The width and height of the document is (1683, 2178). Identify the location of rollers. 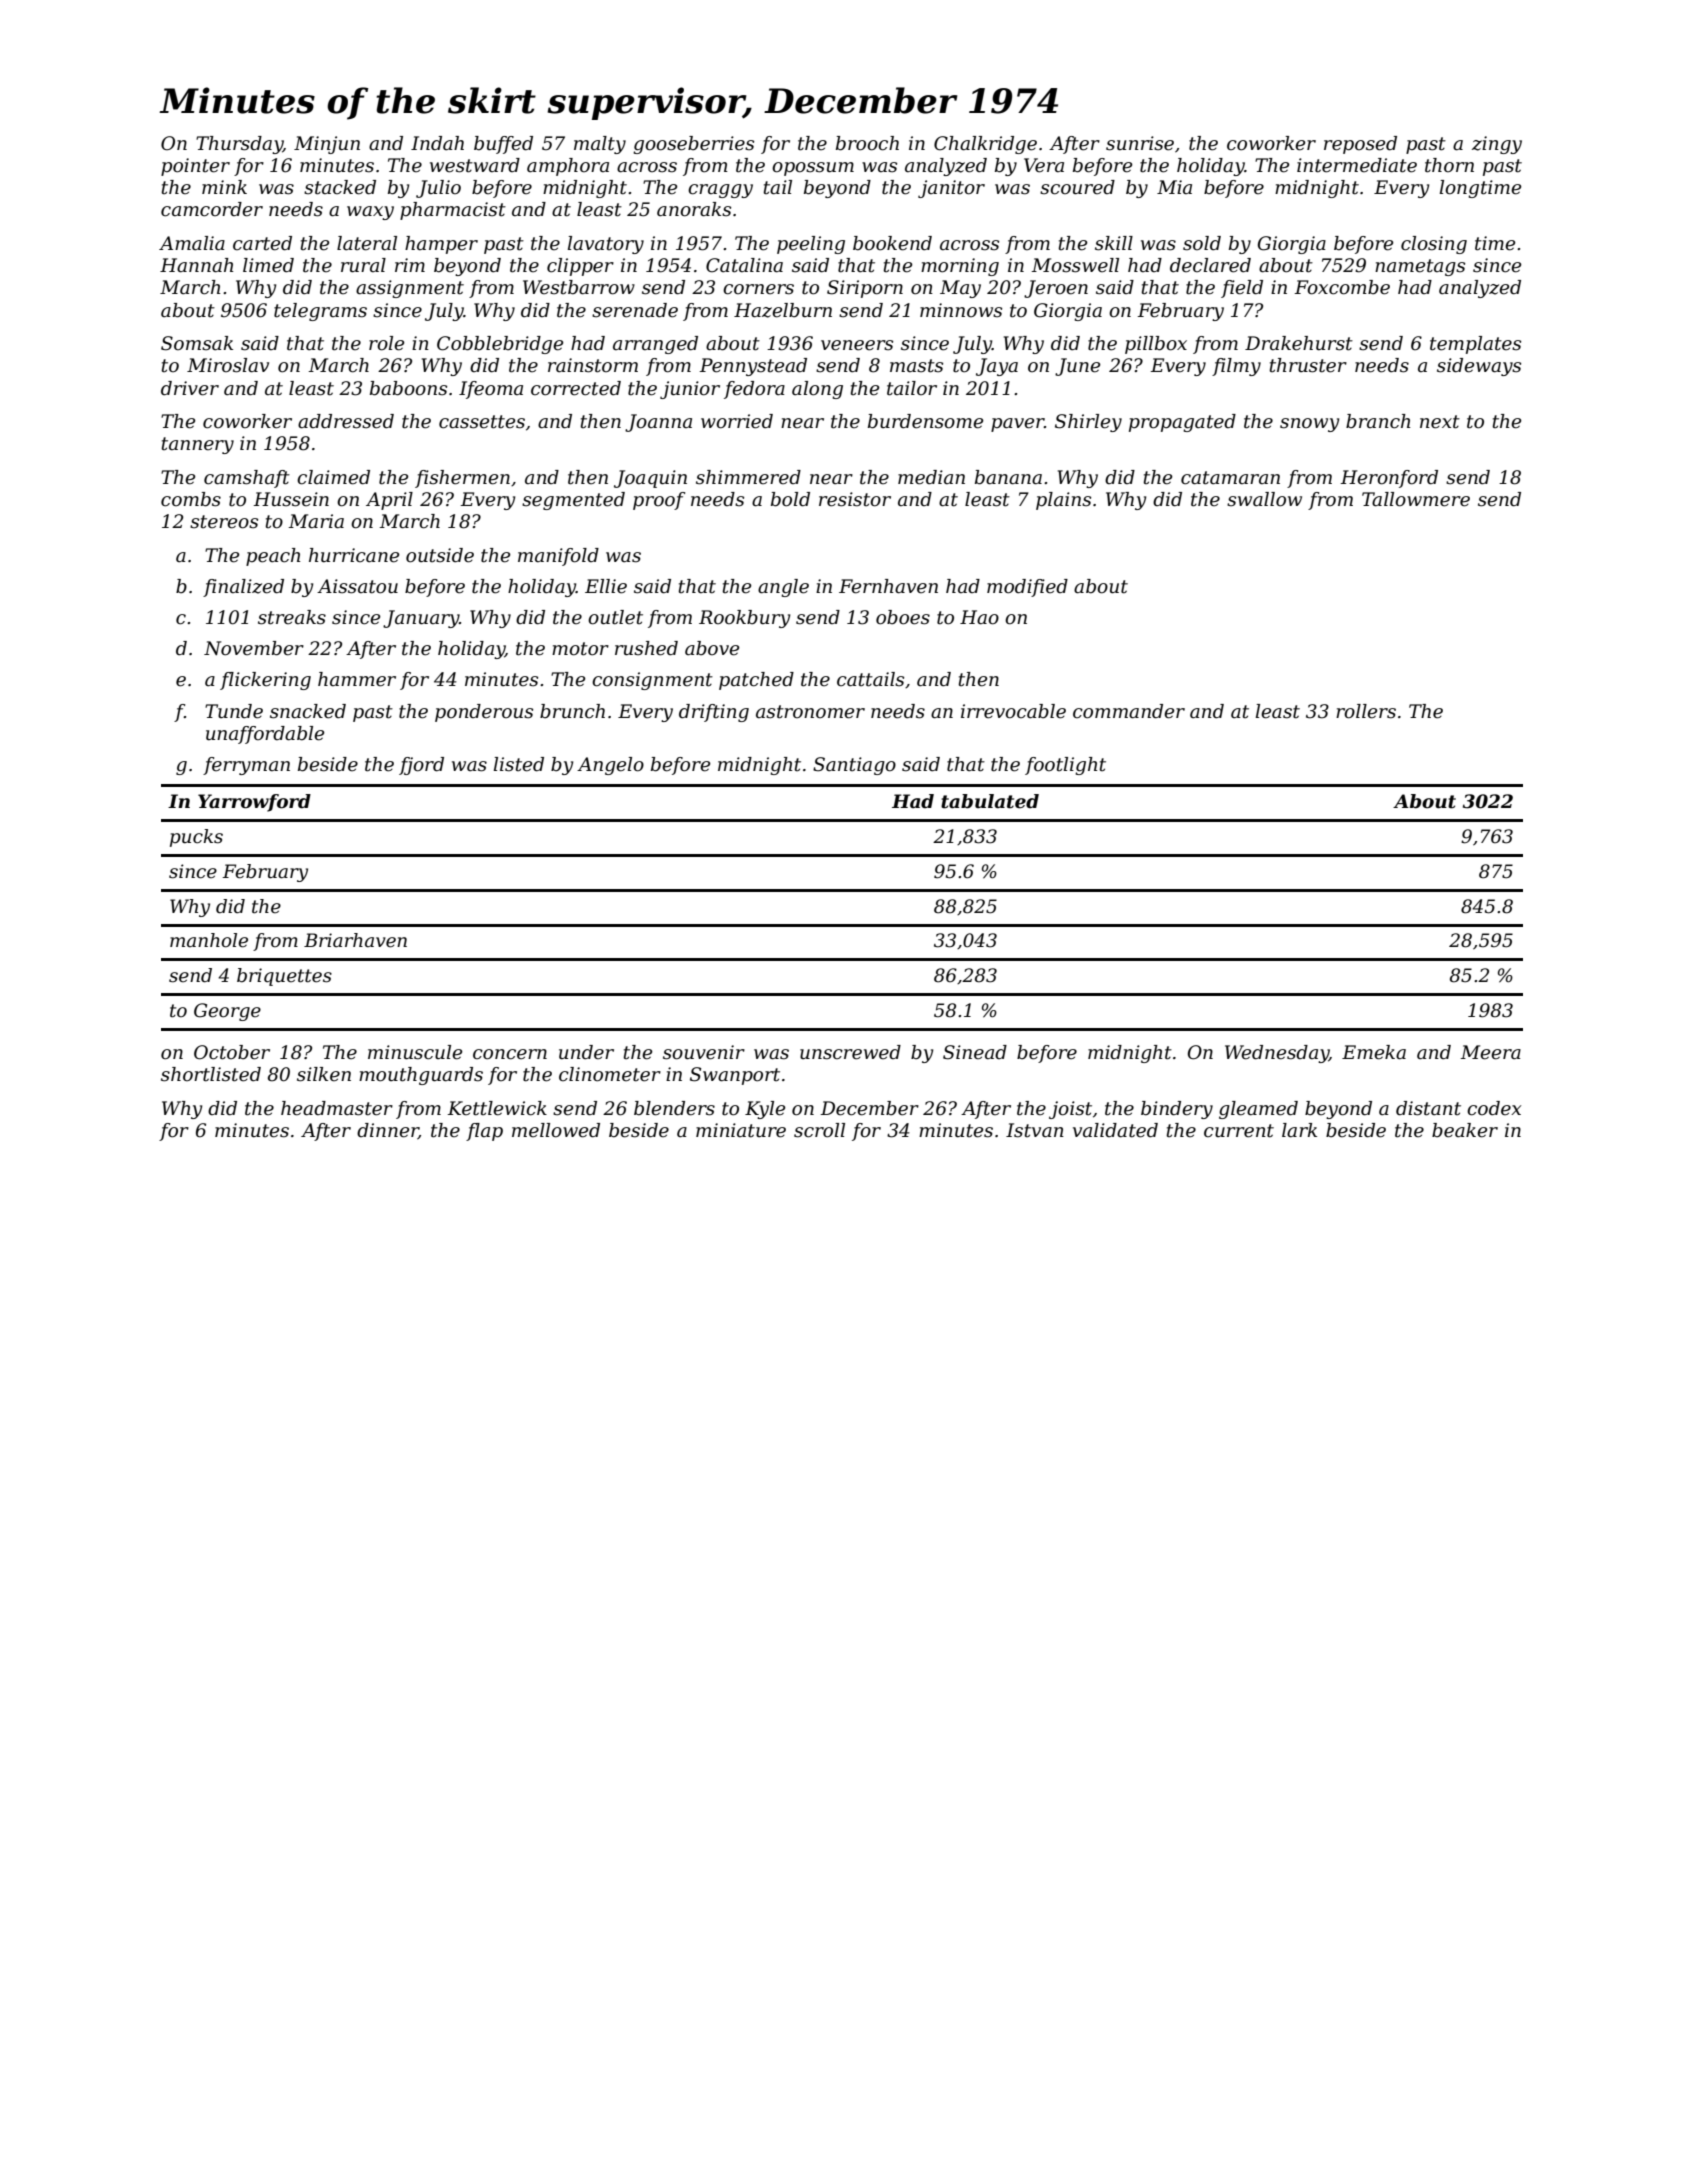
(1366, 711).
